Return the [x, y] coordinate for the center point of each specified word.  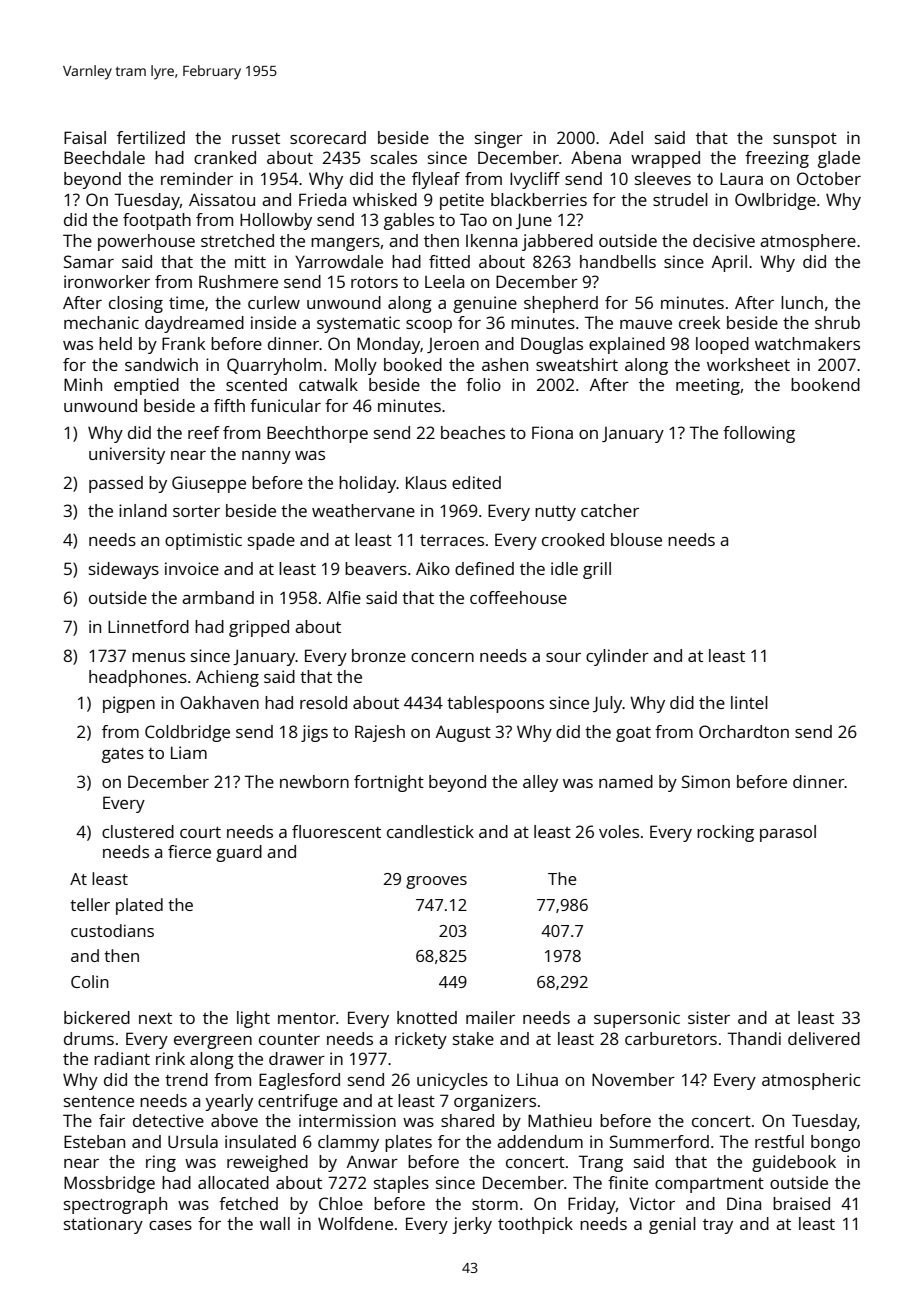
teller [90, 904]
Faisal [85, 137]
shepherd [561, 304]
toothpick [535, 1225]
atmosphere [808, 242]
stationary [103, 1225]
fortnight [389, 783]
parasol [788, 833]
